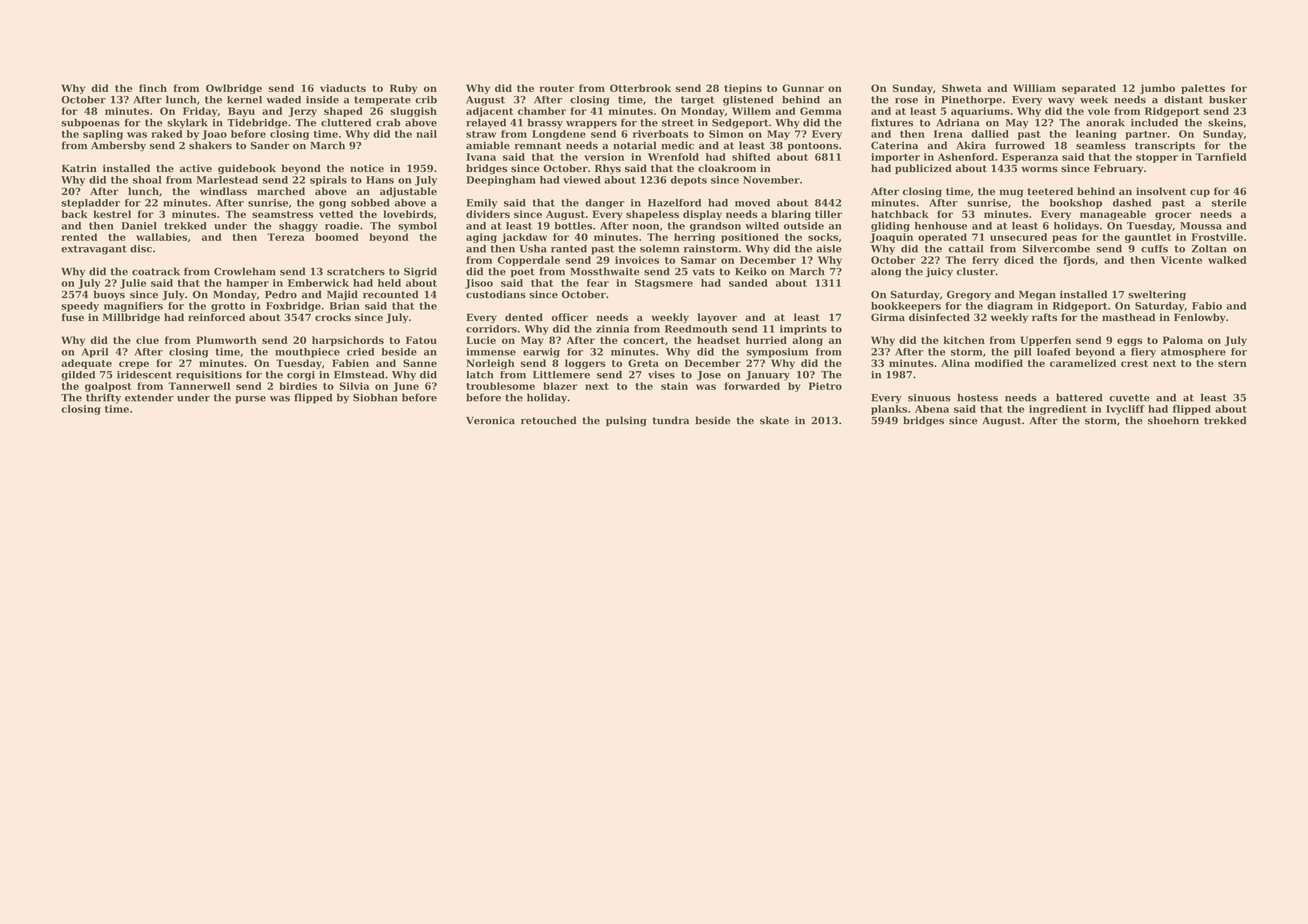 The height and width of the document is (924, 1308). What do you see at coordinates (1183, 340) in the document?
I see `Paloma` at bounding box center [1183, 340].
